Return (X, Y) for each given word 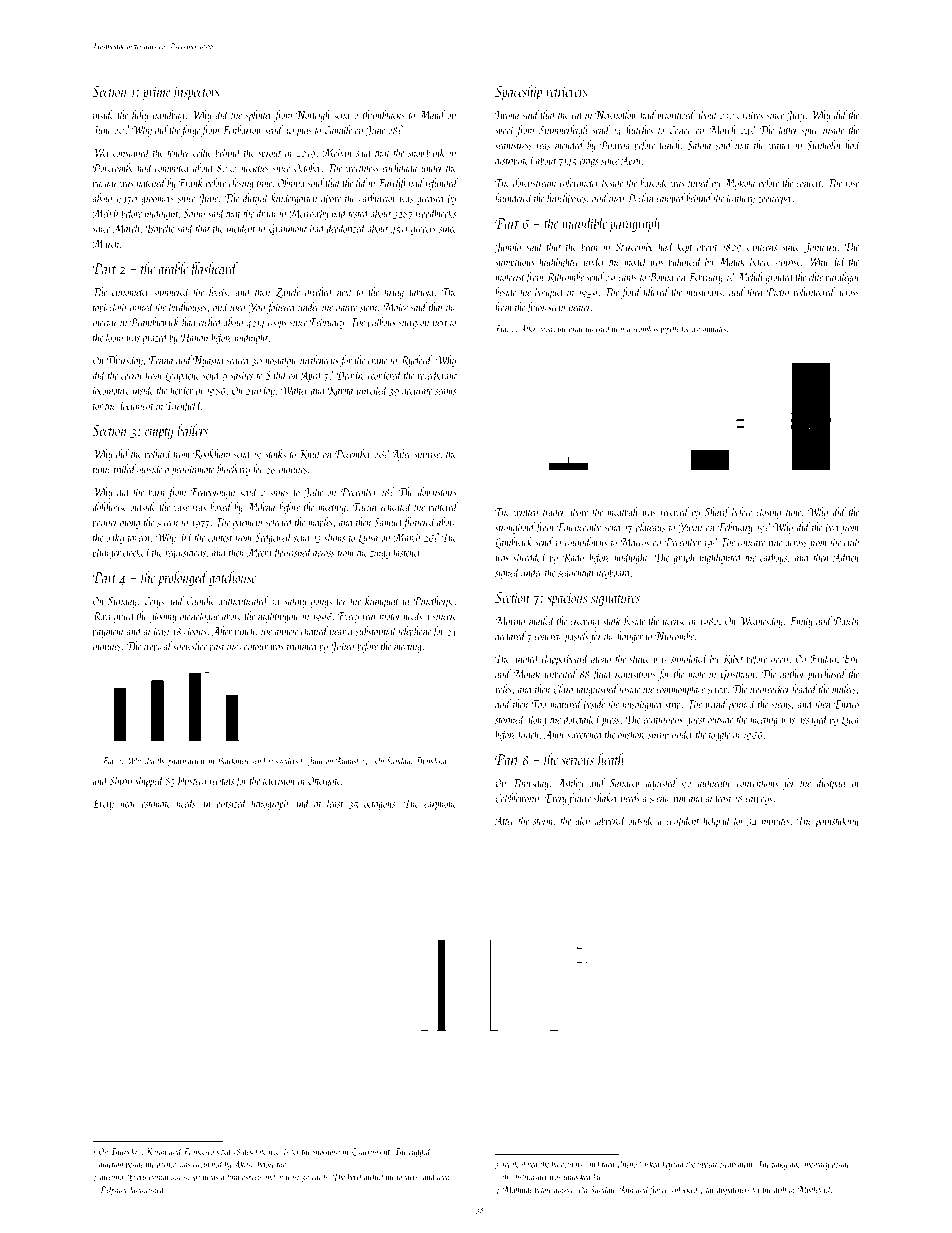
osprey (251, 1179)
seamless (645, 328)
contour (254, 647)
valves (753, 115)
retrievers (566, 92)
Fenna (161, 360)
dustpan (831, 784)
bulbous (382, 322)
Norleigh (313, 116)
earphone (440, 804)
